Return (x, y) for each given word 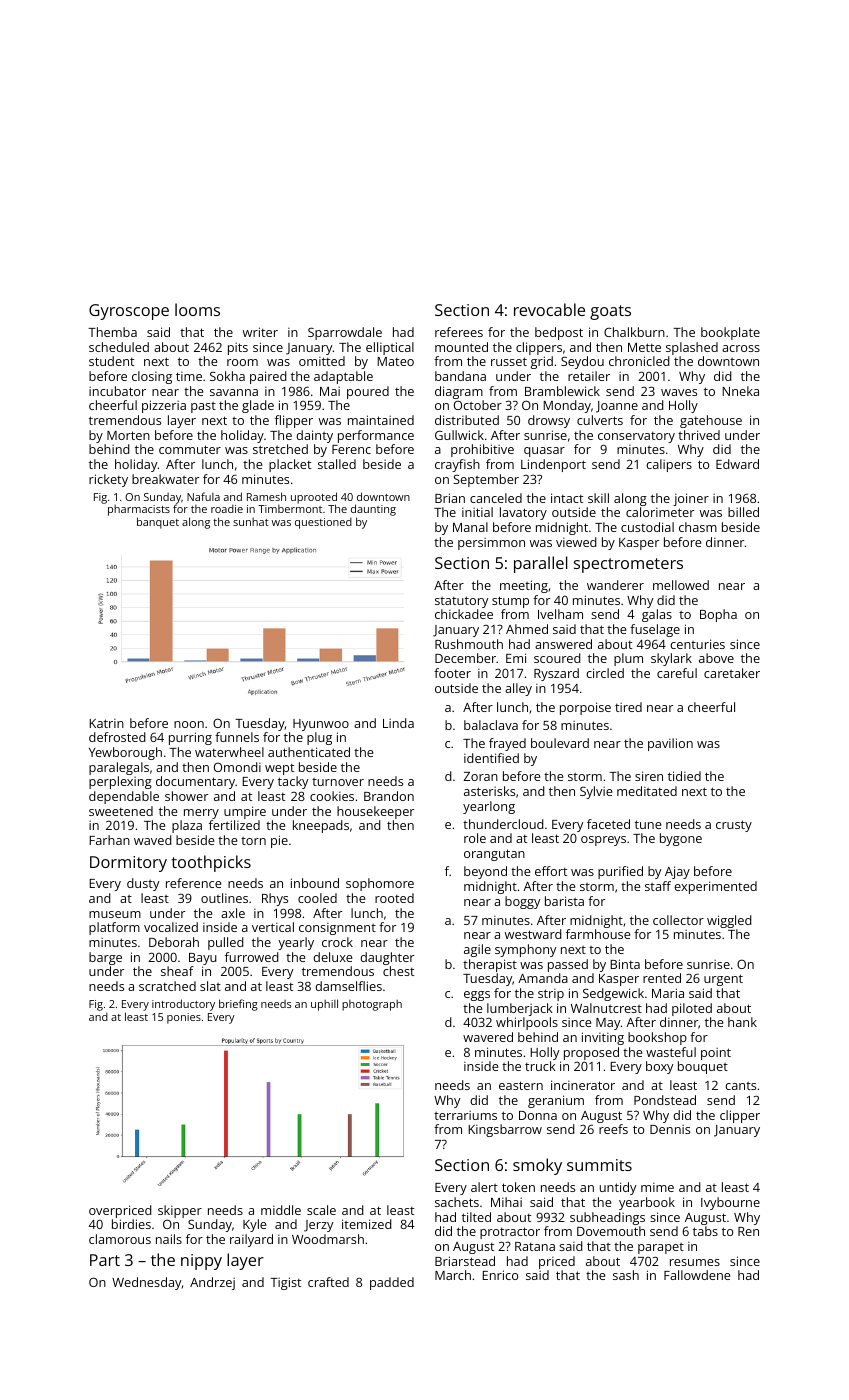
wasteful (671, 1052)
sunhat (251, 522)
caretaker (732, 673)
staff (658, 886)
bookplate (730, 333)
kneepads (321, 826)
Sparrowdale (345, 333)
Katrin (106, 723)
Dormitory (128, 864)
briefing (238, 1005)
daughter (387, 958)
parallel (541, 564)
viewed (576, 542)
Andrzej (212, 1283)
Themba (112, 332)
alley (518, 689)
